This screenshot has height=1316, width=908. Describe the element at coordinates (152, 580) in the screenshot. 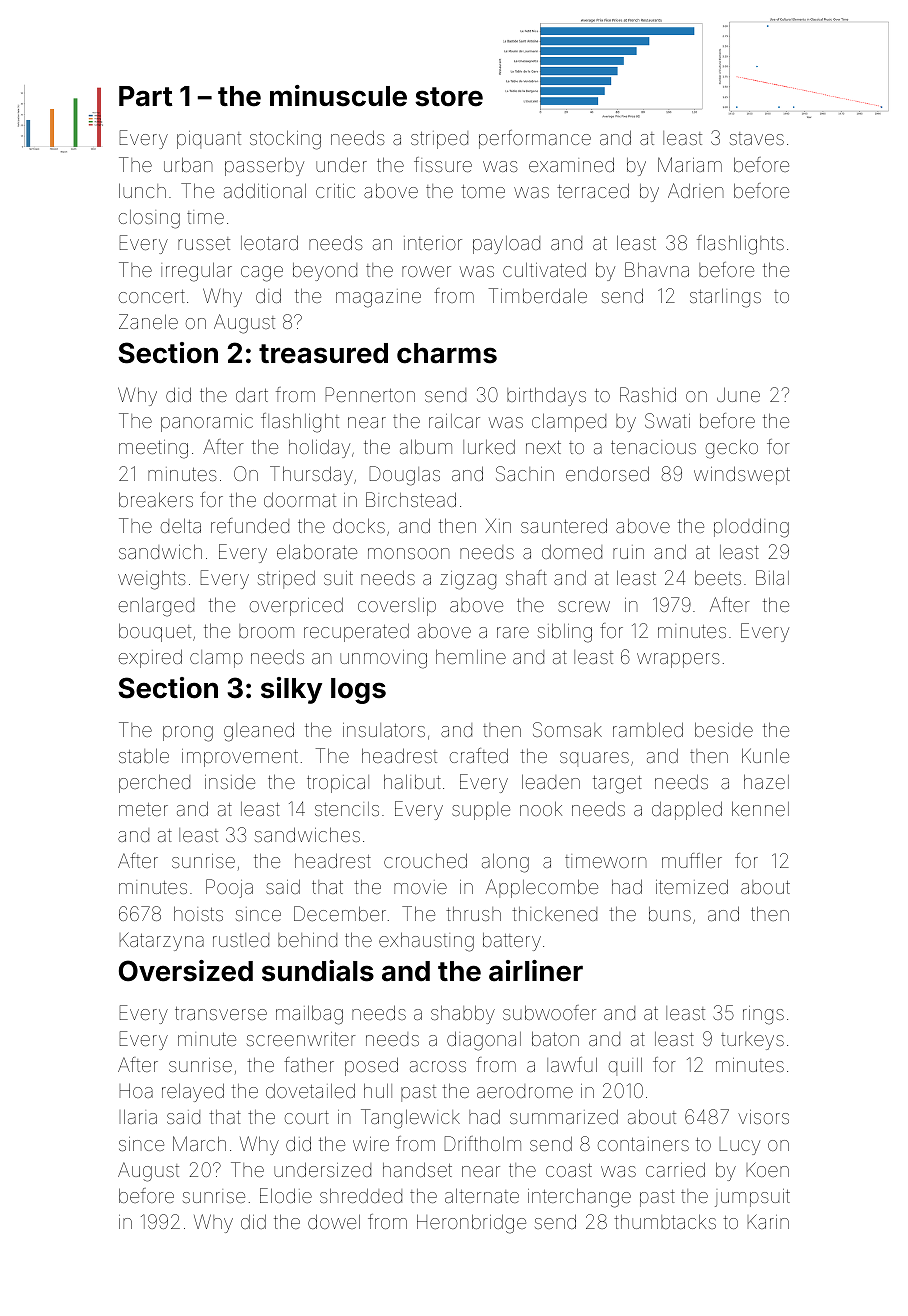

I see `weights` at that location.
